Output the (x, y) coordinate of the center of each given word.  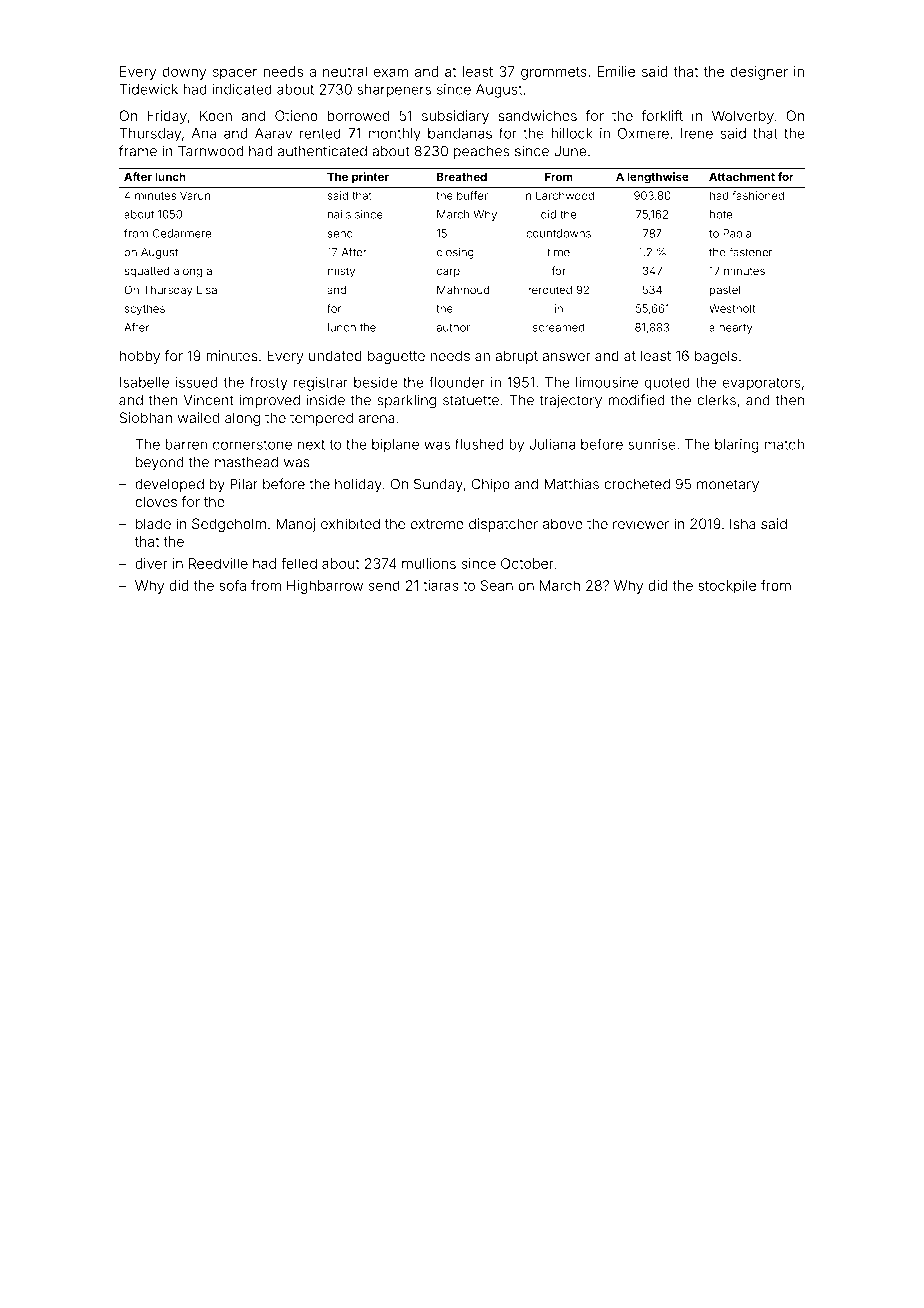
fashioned (758, 195)
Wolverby (743, 117)
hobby (140, 357)
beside (376, 382)
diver (151, 563)
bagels (716, 357)
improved (270, 401)
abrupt (516, 357)
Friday (167, 117)
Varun (195, 195)
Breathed (462, 176)
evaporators (762, 384)
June (570, 151)
